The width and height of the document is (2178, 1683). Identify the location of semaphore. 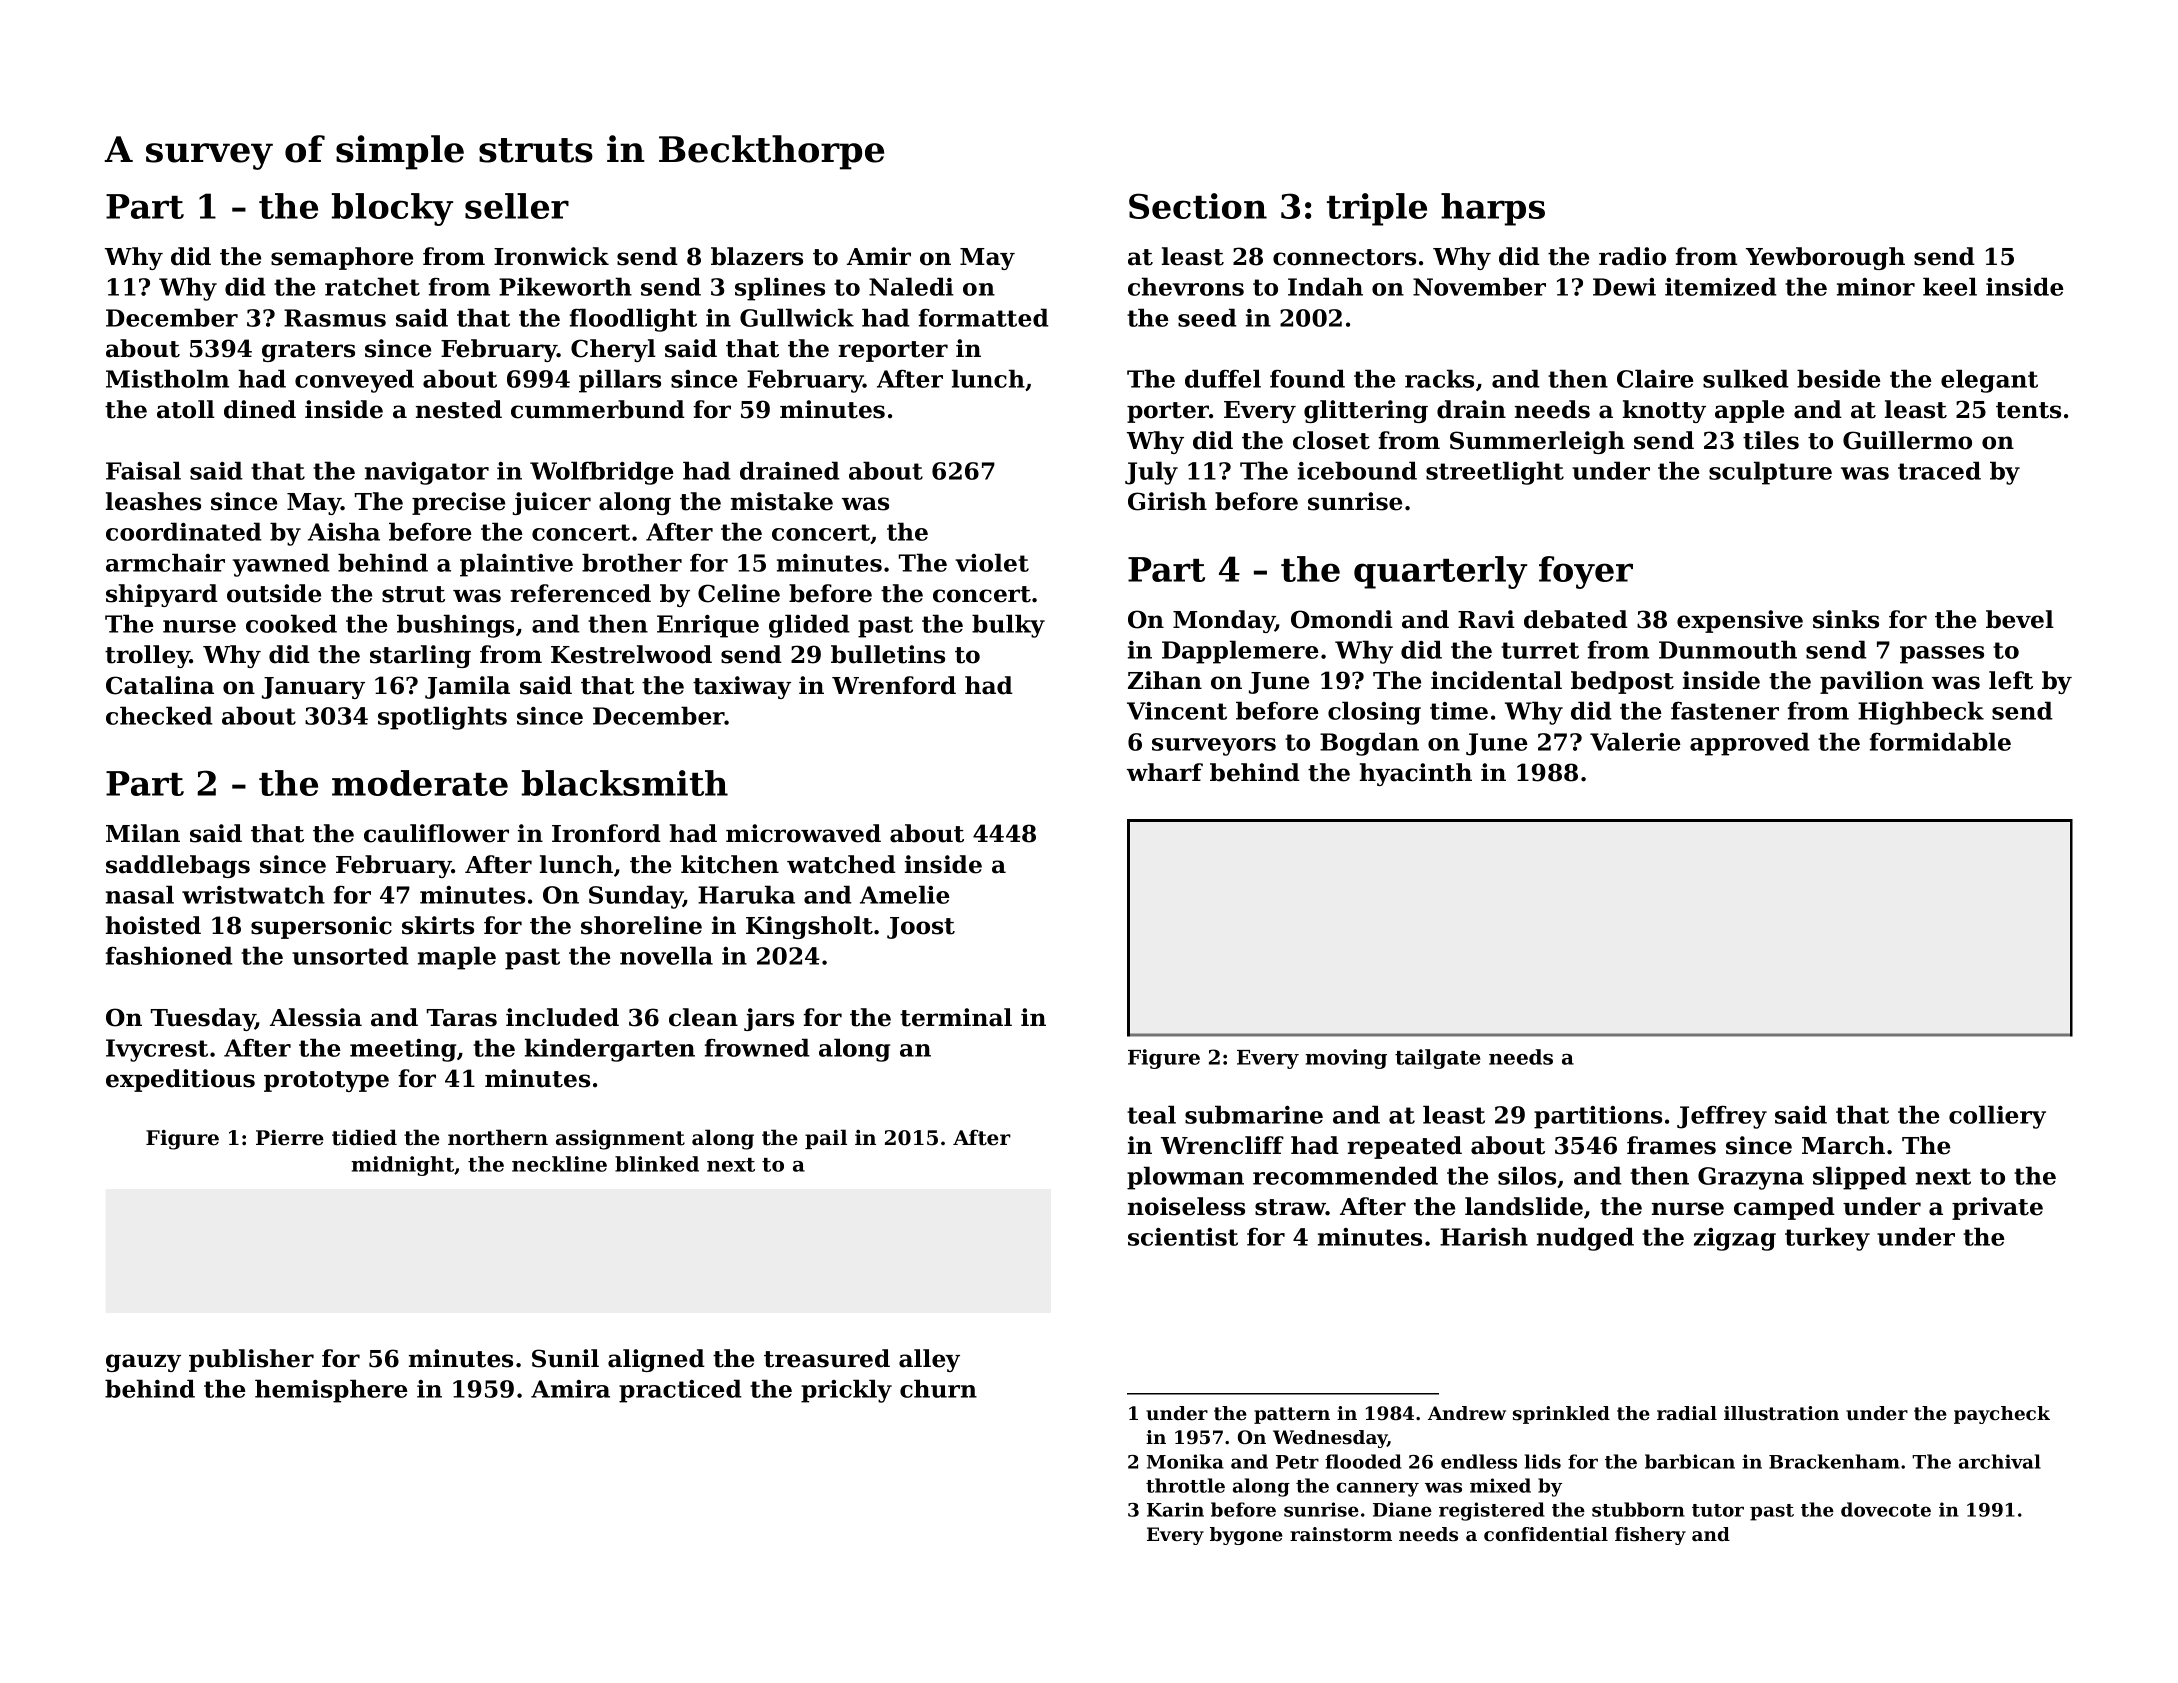
(342, 258).
